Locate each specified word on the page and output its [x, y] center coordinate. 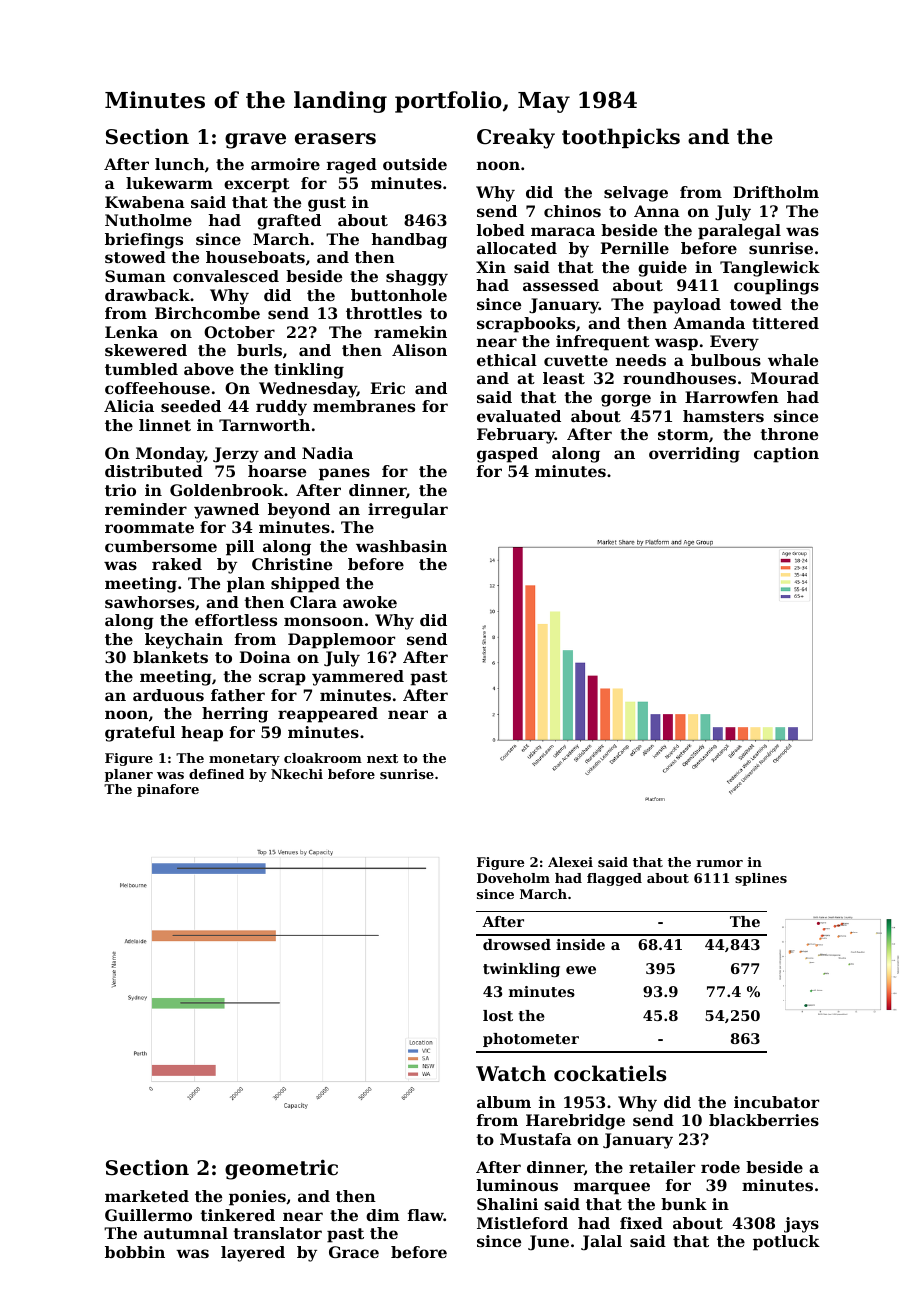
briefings [144, 241]
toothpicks [621, 138]
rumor [719, 863]
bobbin [135, 1252]
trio [120, 490]
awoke [370, 602]
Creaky [516, 138]
